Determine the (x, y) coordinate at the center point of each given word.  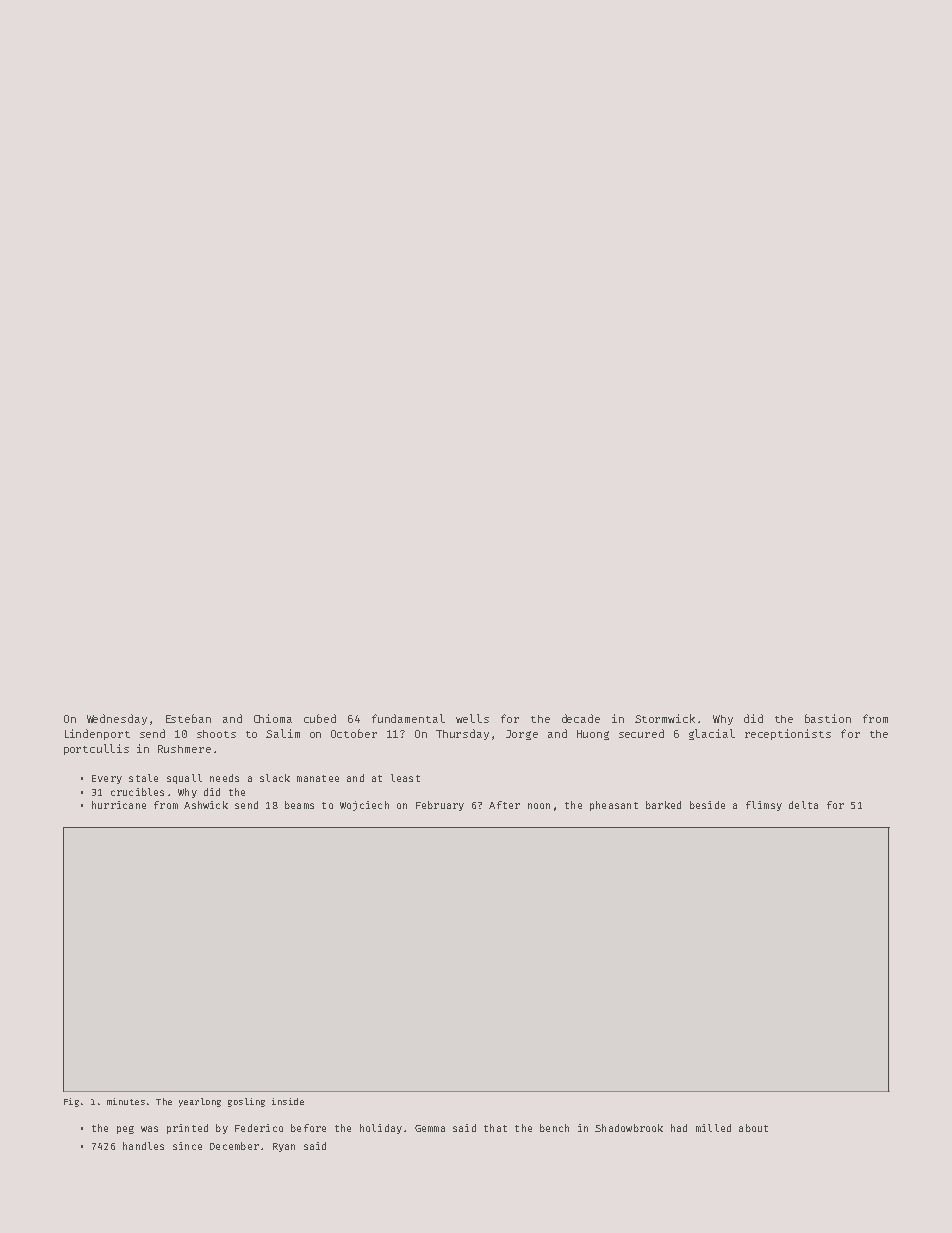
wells (472, 718)
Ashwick (206, 805)
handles (143, 1146)
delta (803, 805)
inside (288, 1101)
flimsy (764, 806)
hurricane (119, 805)
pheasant (614, 806)
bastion (828, 718)
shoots (216, 734)
